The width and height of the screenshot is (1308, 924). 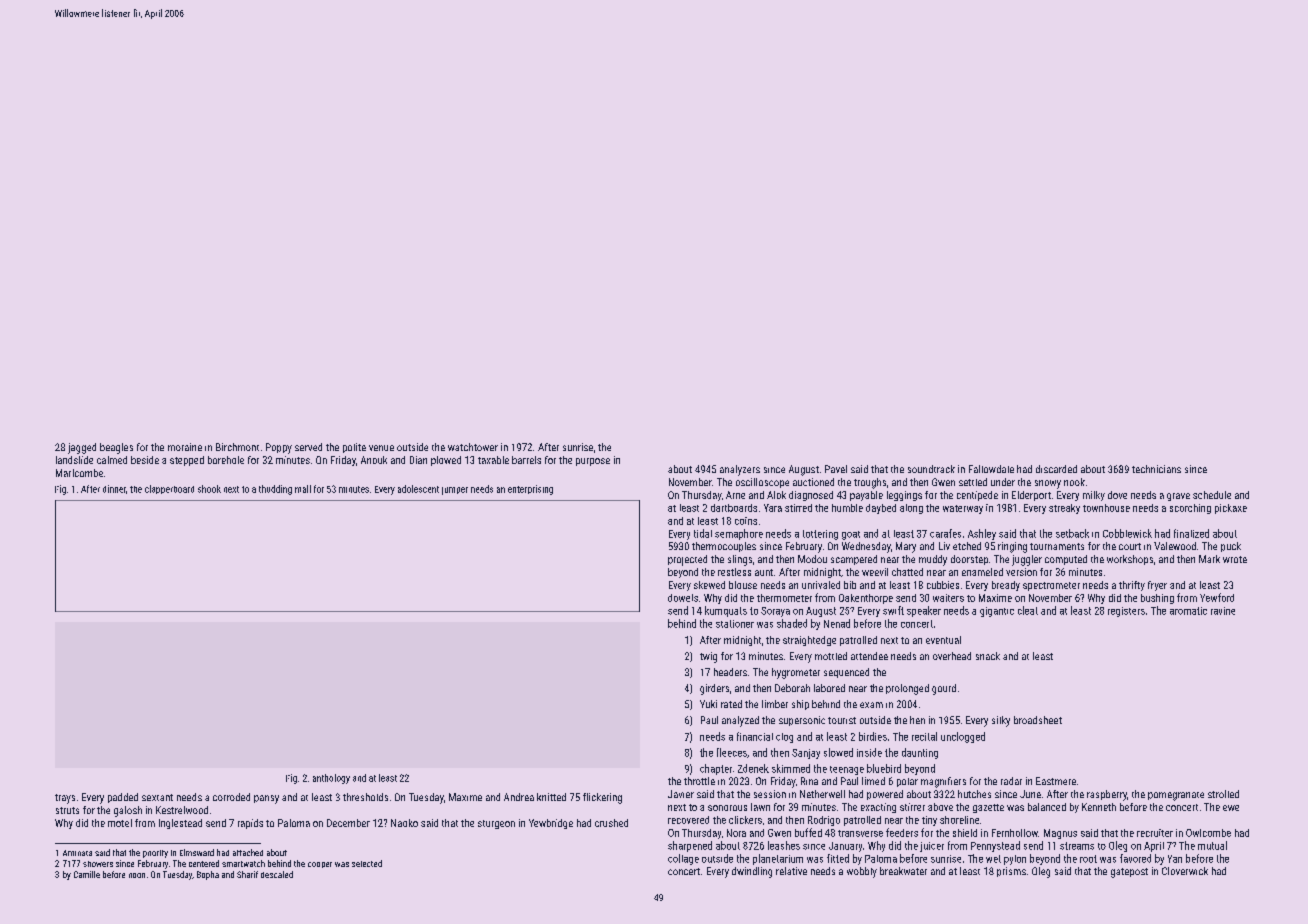 I want to click on kumquats, so click(x=726, y=611).
